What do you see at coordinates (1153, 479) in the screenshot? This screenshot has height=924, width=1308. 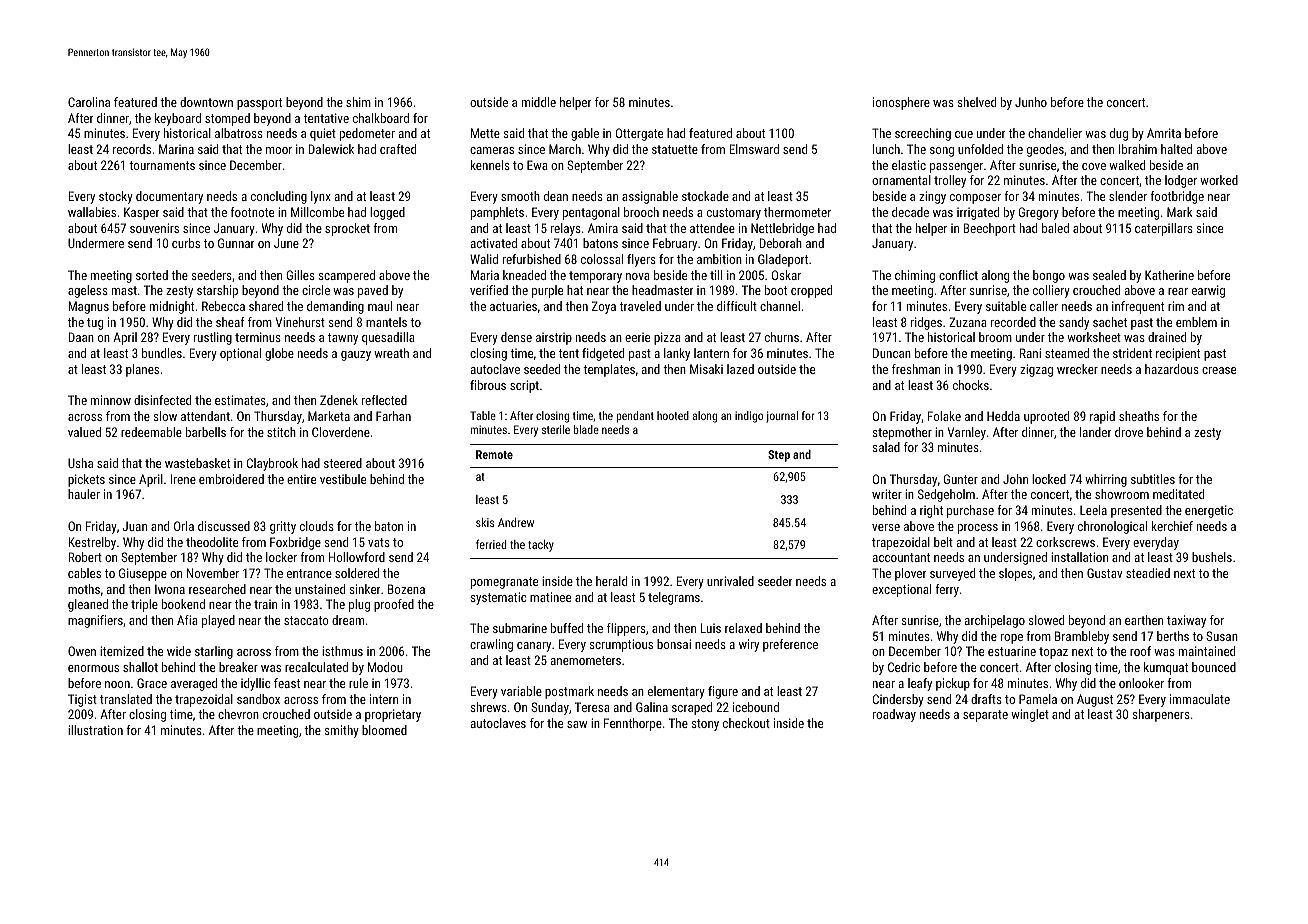 I see `subtitles` at bounding box center [1153, 479].
